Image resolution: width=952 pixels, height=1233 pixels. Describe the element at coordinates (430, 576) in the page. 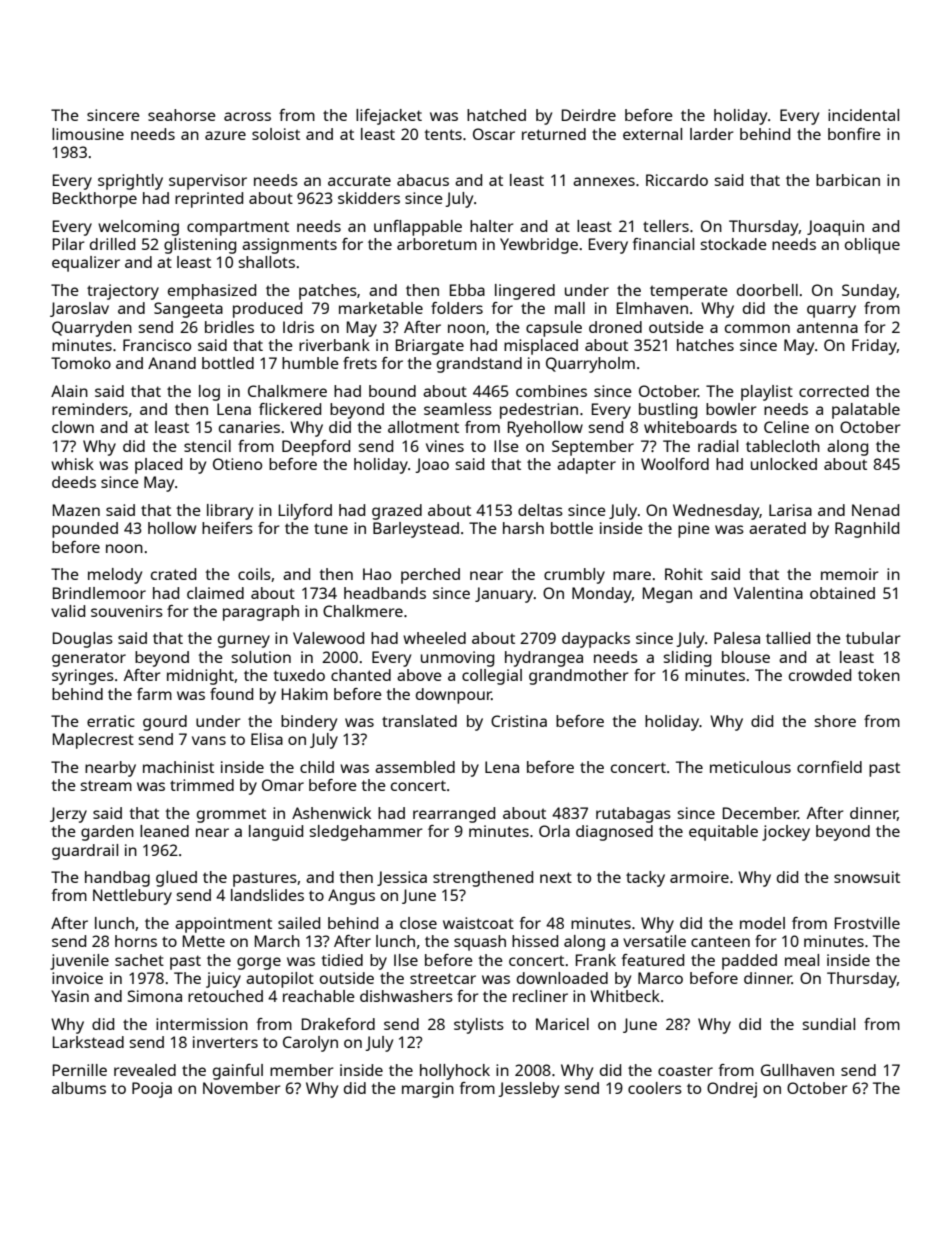

I see `perched` at that location.
